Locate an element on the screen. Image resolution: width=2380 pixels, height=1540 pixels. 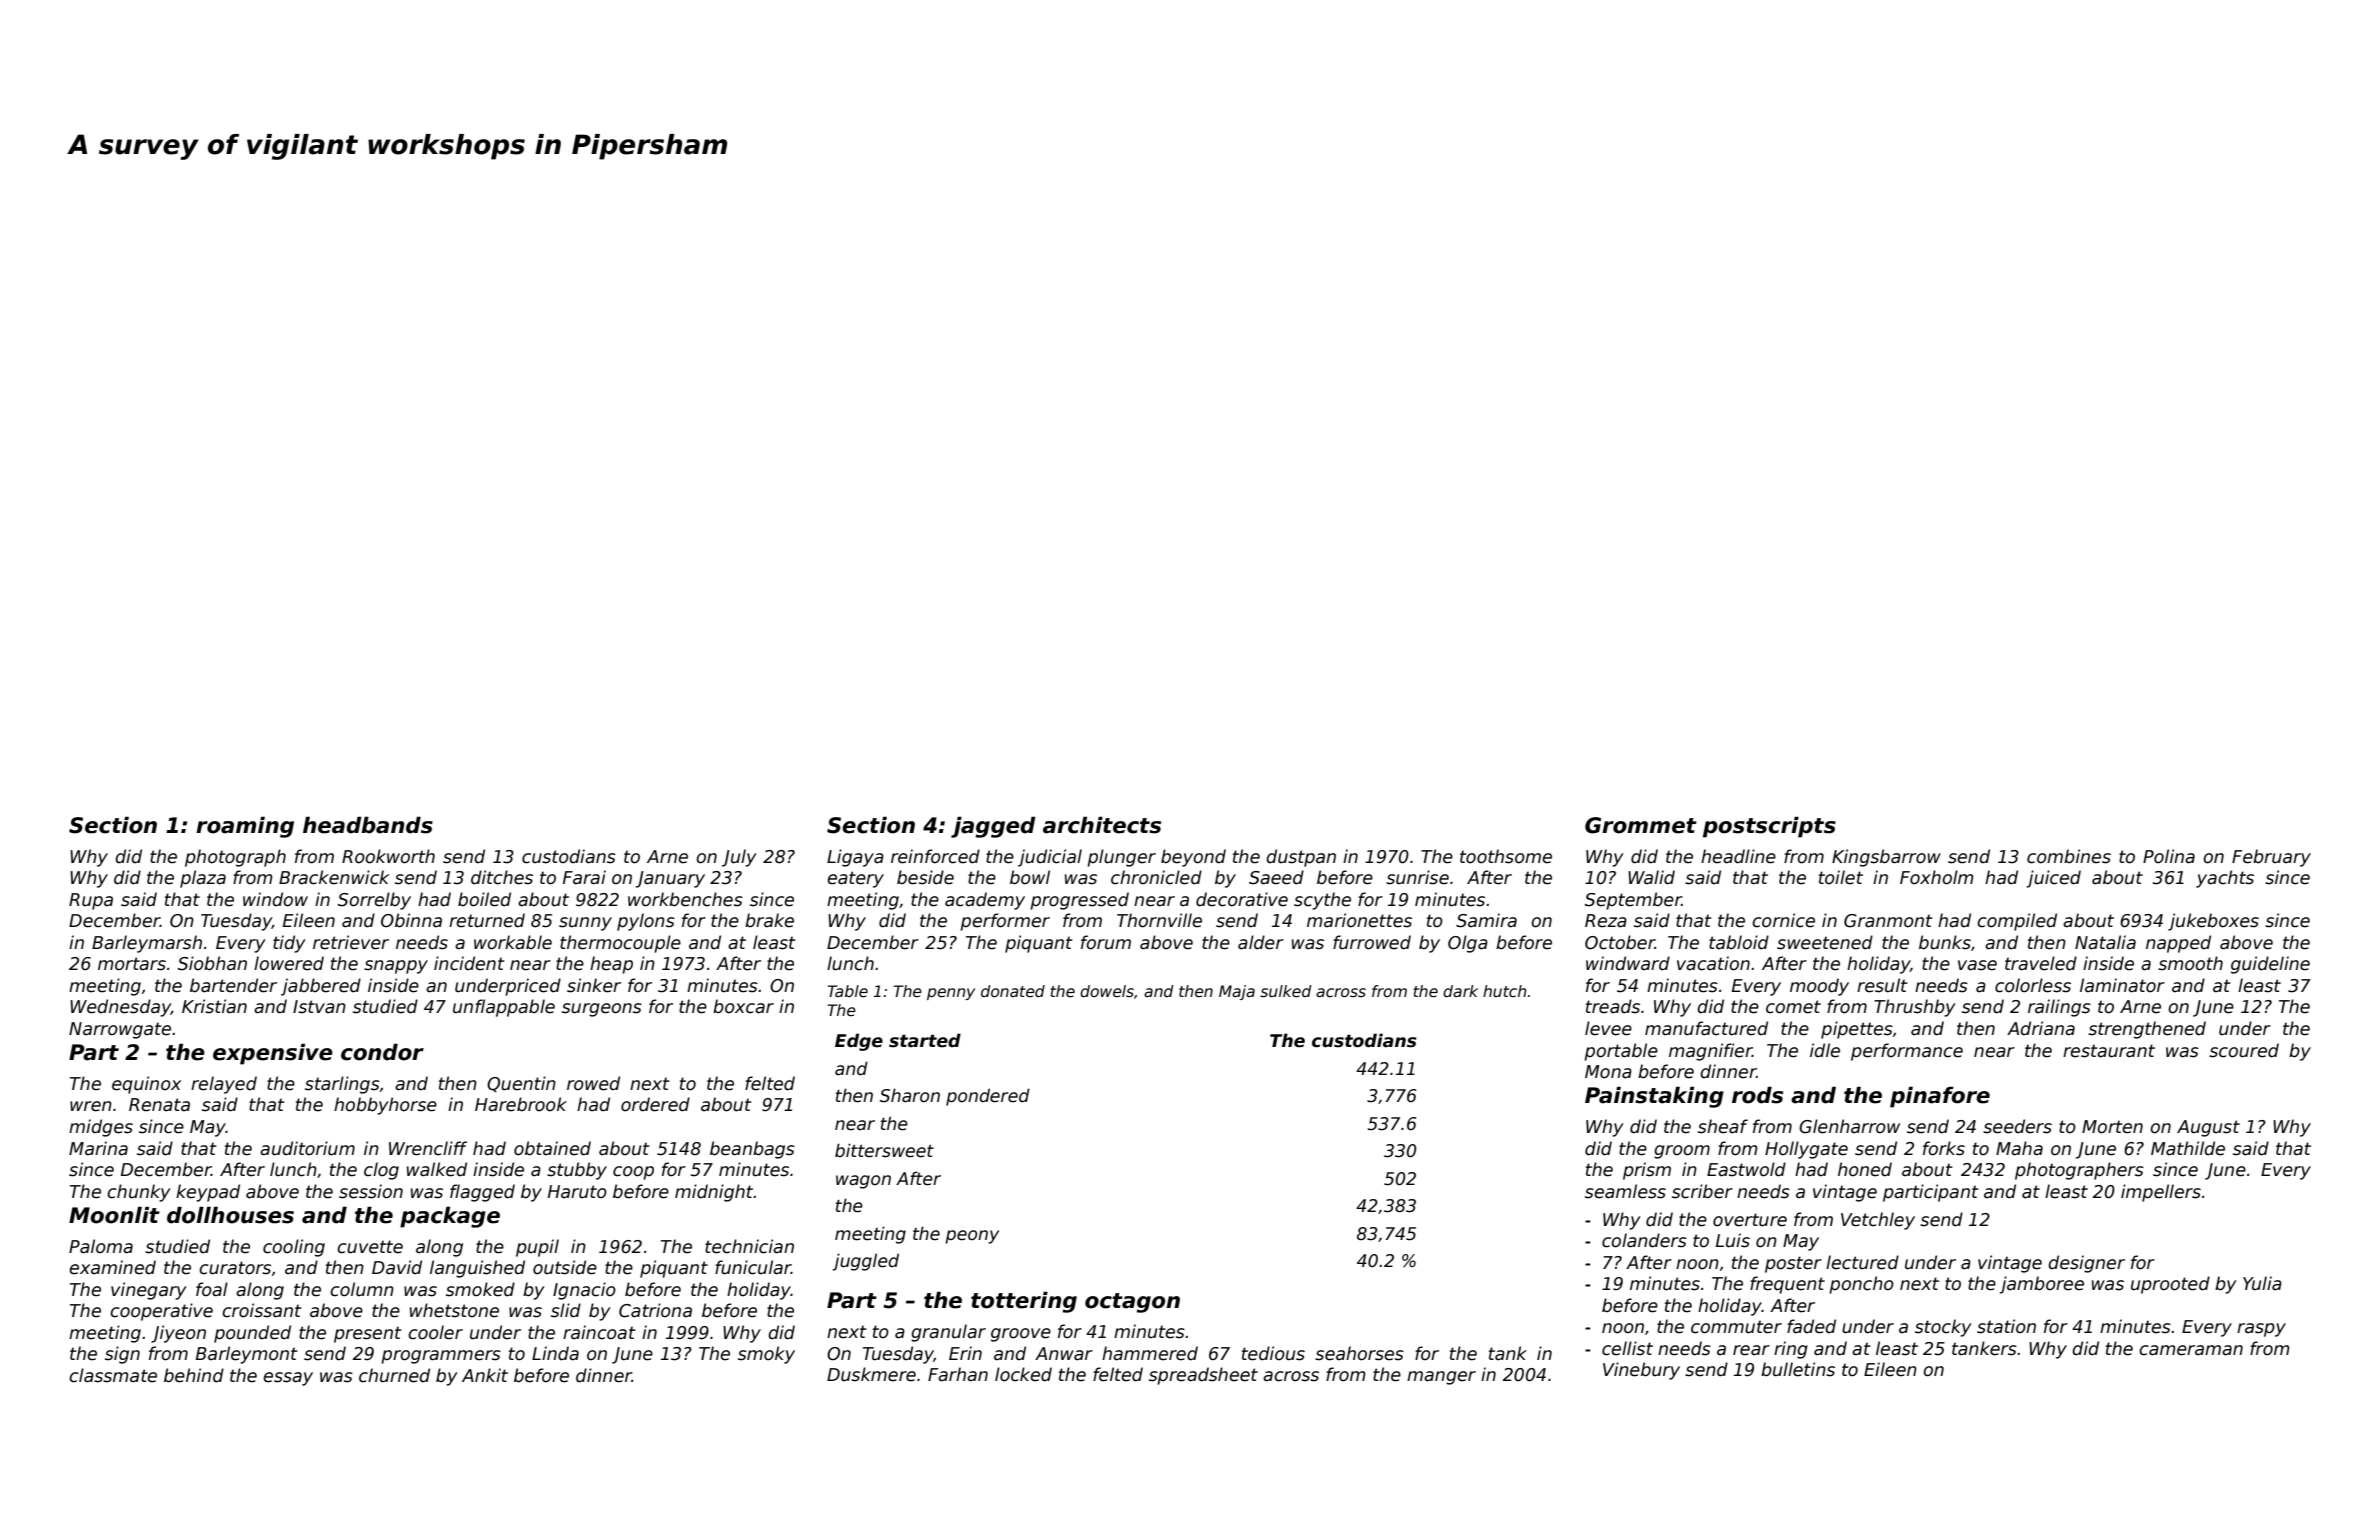
impellers is located at coordinates (2161, 1193).
